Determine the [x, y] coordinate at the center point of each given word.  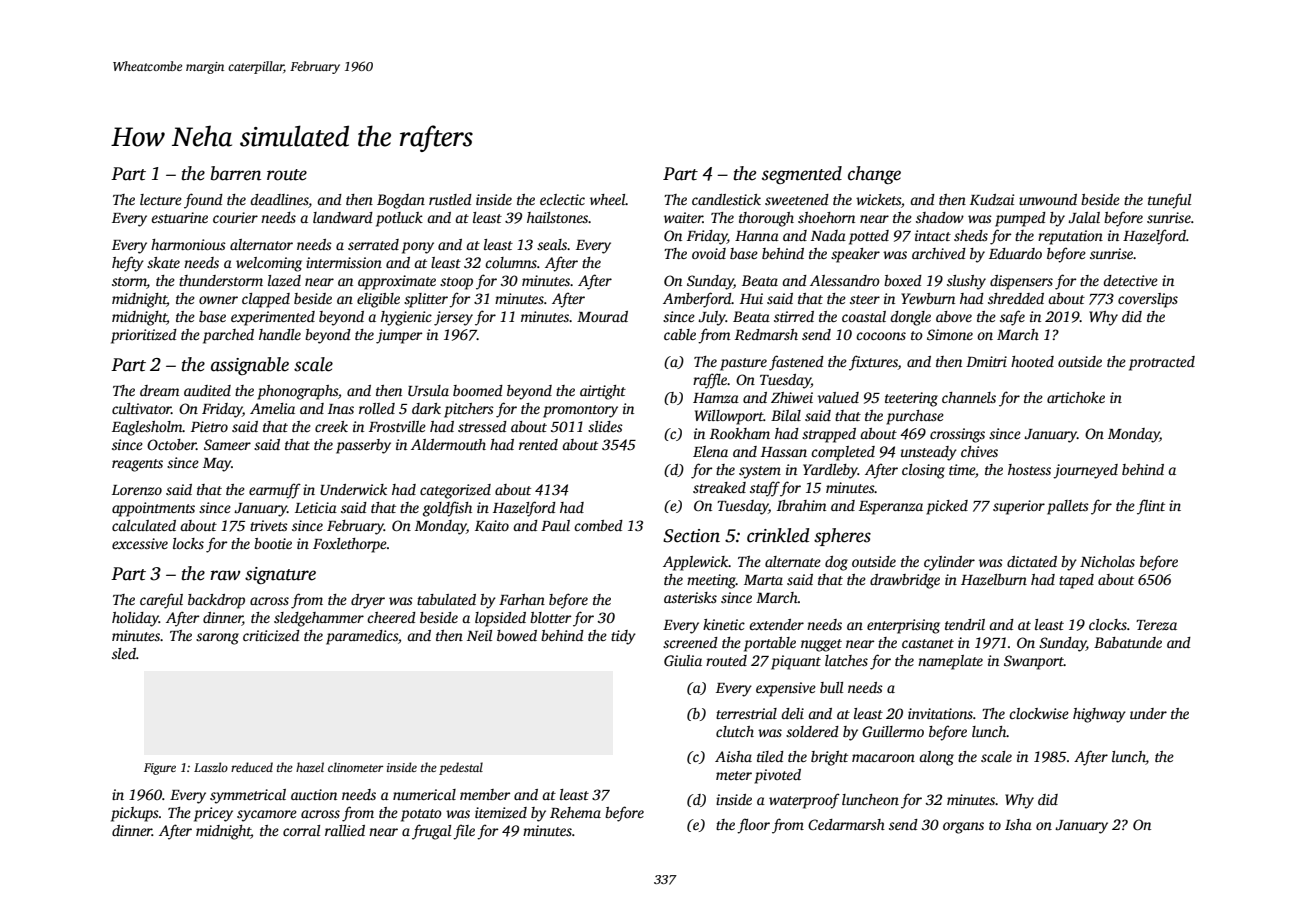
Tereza [1156, 625]
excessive [140, 543]
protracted [1162, 363]
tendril [965, 624]
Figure [160, 769]
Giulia [683, 660]
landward [343, 217]
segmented [802, 175]
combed [598, 525]
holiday [135, 619]
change [874, 175]
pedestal [461, 768]
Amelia [272, 408]
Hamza [716, 398]
